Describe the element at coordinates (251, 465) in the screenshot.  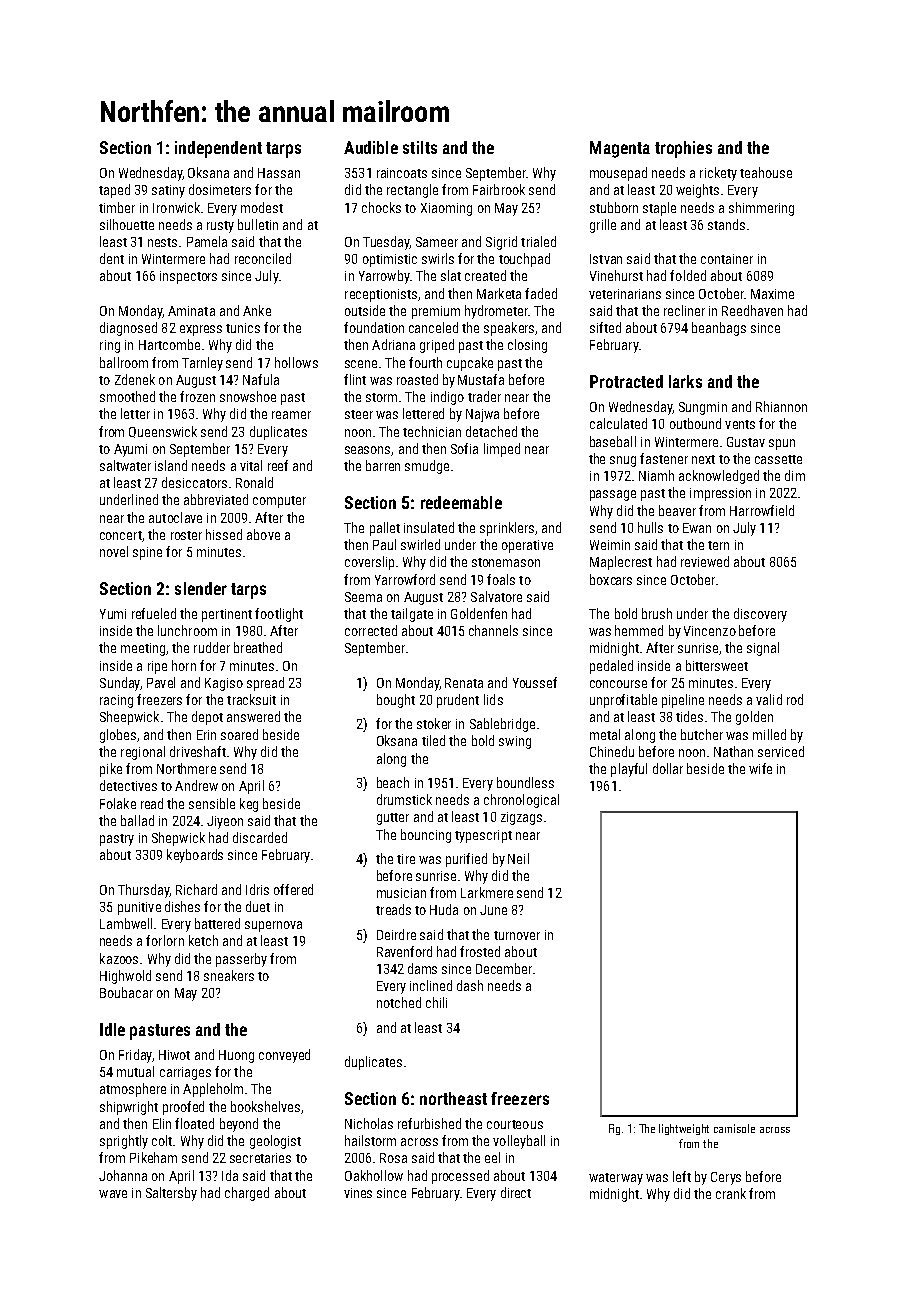
I see `vital` at that location.
